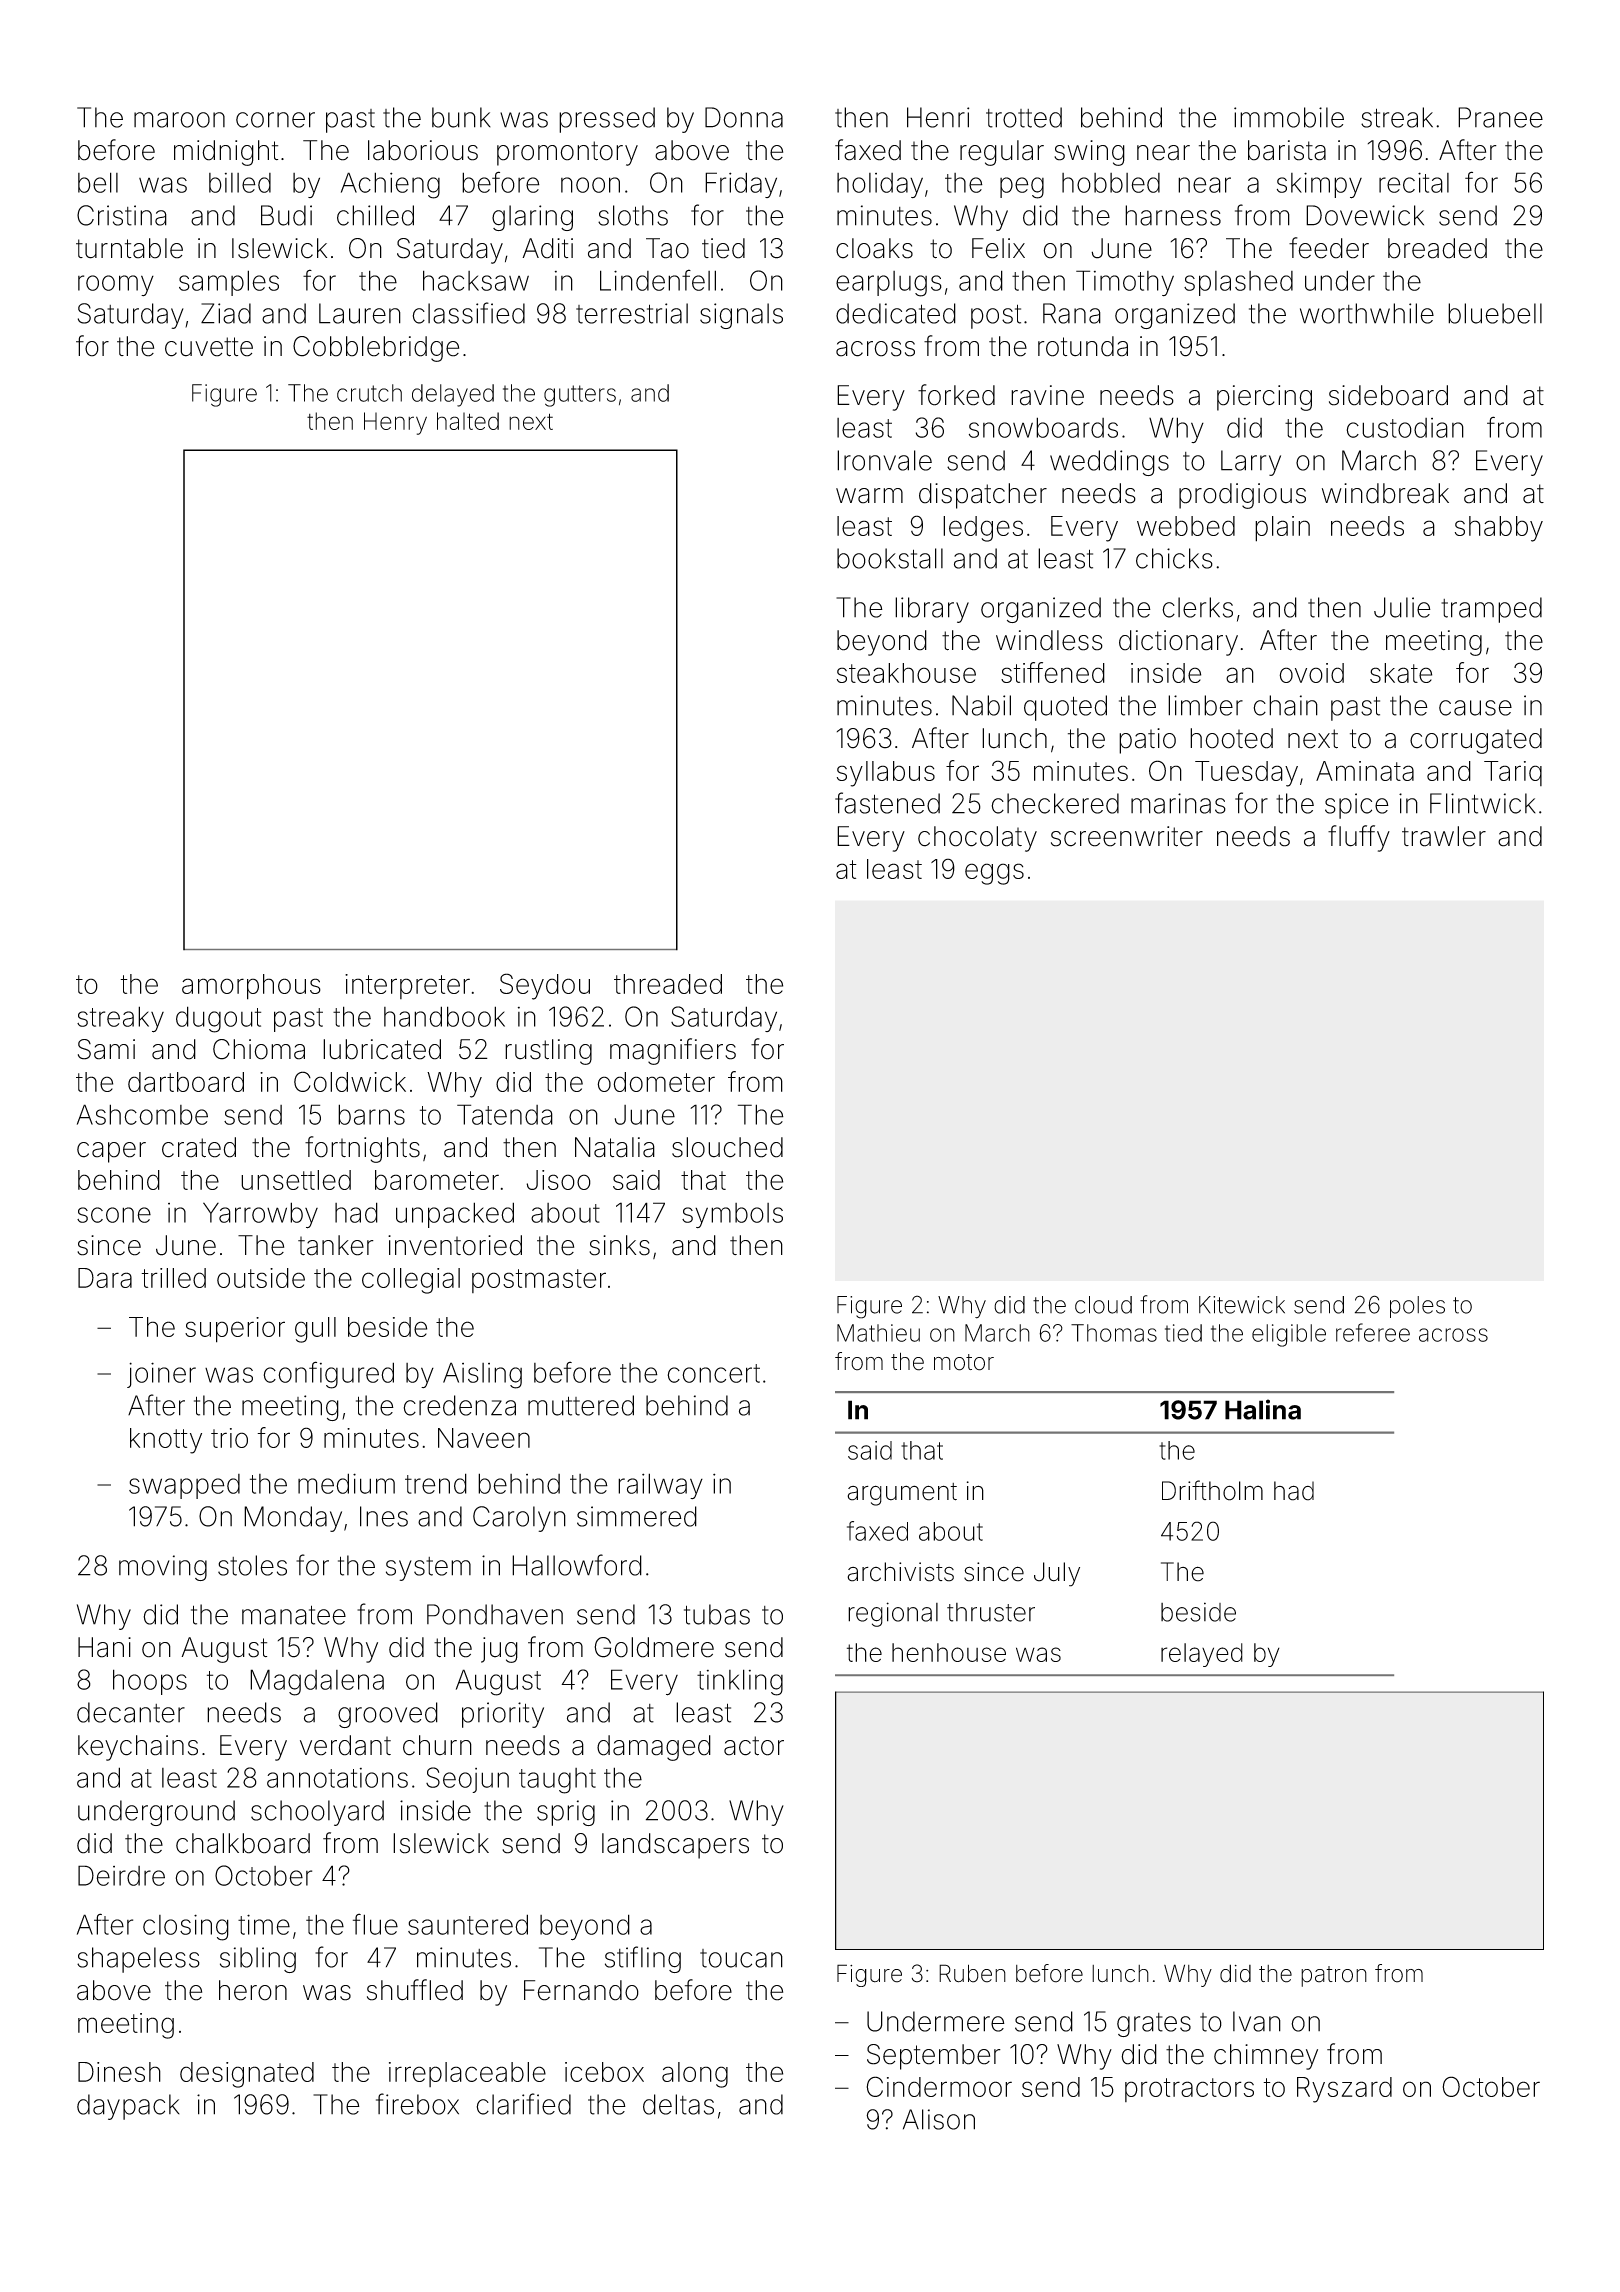  What do you see at coordinates (874, 248) in the screenshot?
I see `cloaks` at bounding box center [874, 248].
